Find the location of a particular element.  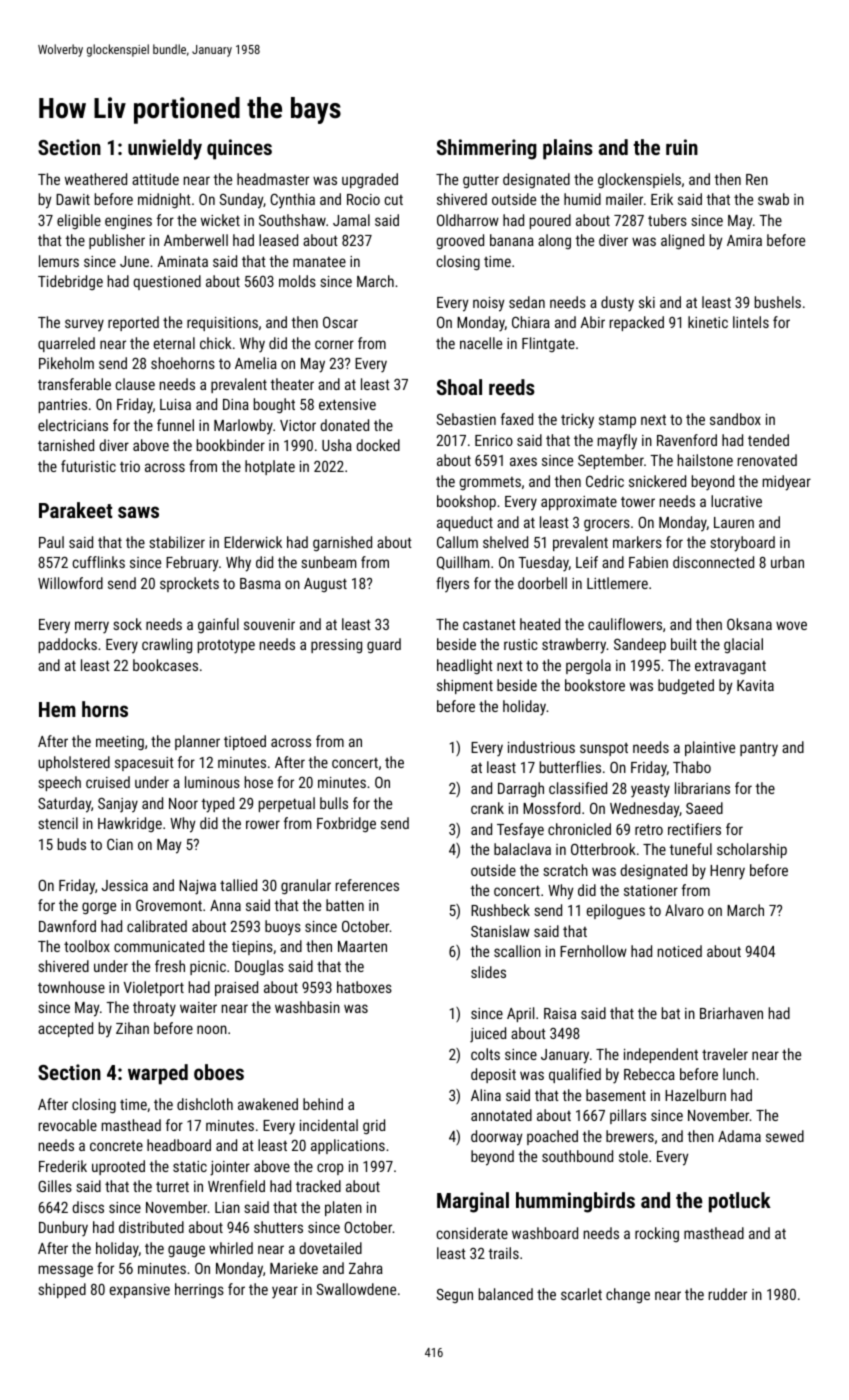

sandbox is located at coordinates (735, 419).
